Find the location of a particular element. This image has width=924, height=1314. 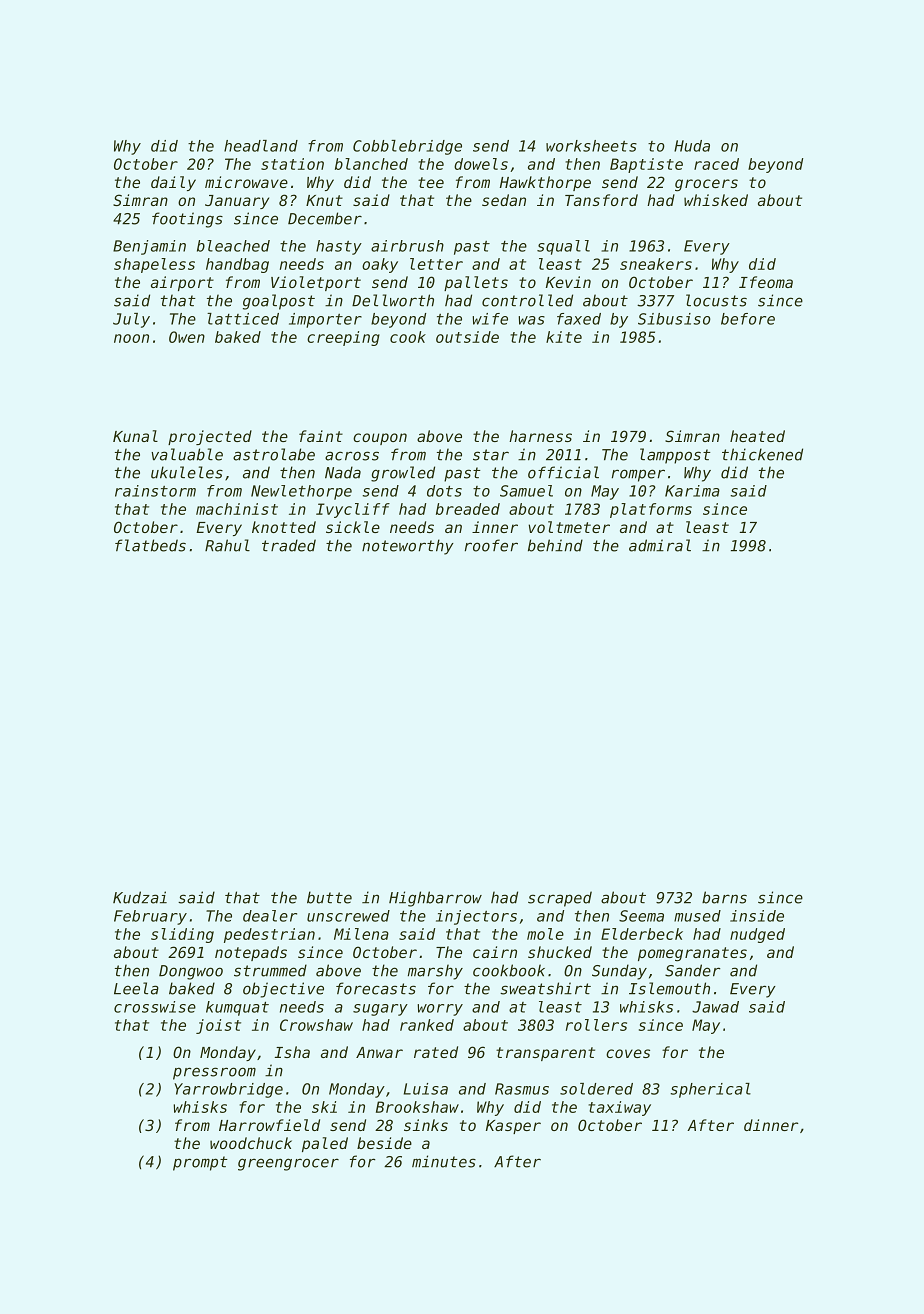

notepads is located at coordinates (251, 953).
